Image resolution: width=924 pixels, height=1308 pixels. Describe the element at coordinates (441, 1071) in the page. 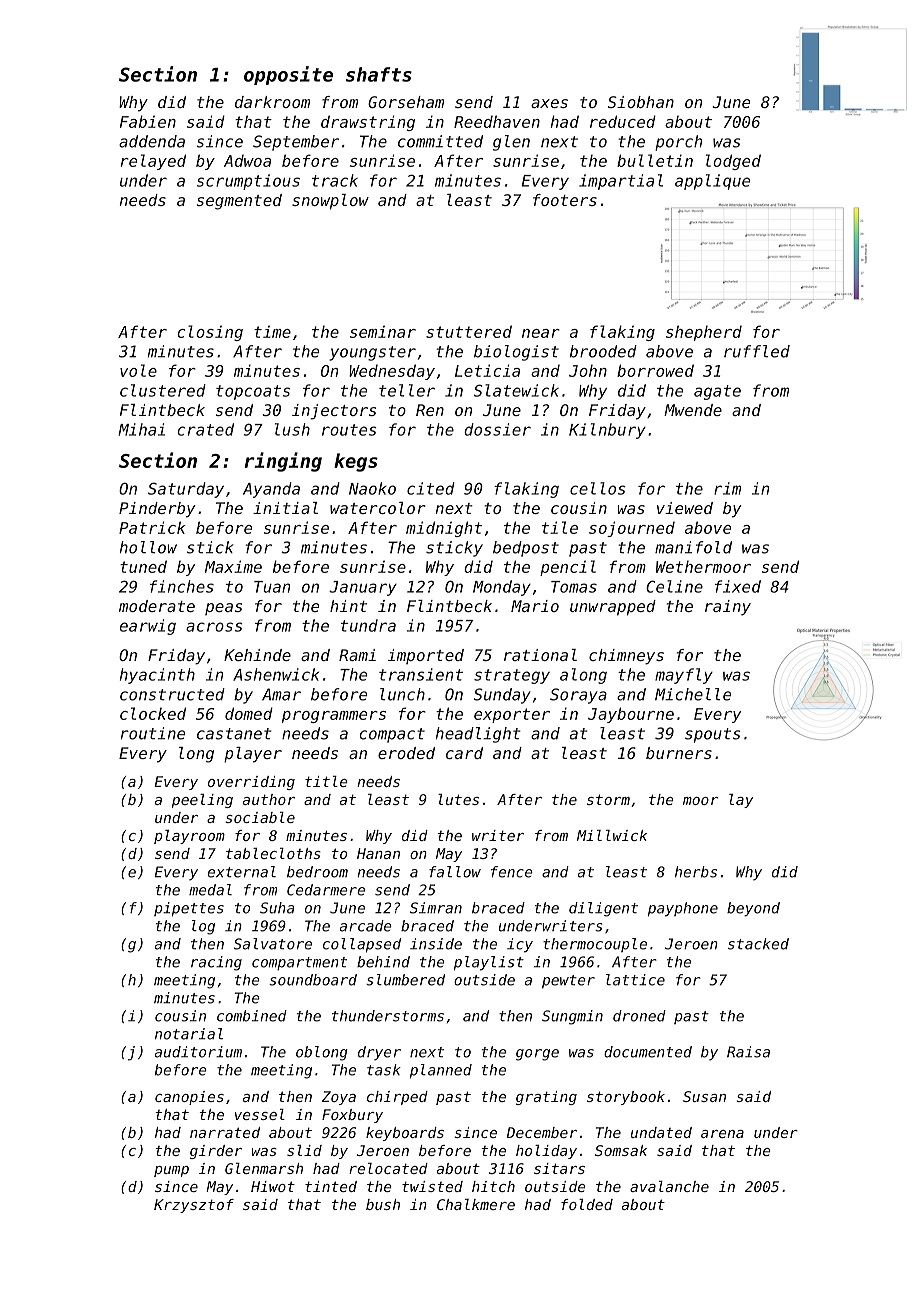

I see `planned` at that location.
